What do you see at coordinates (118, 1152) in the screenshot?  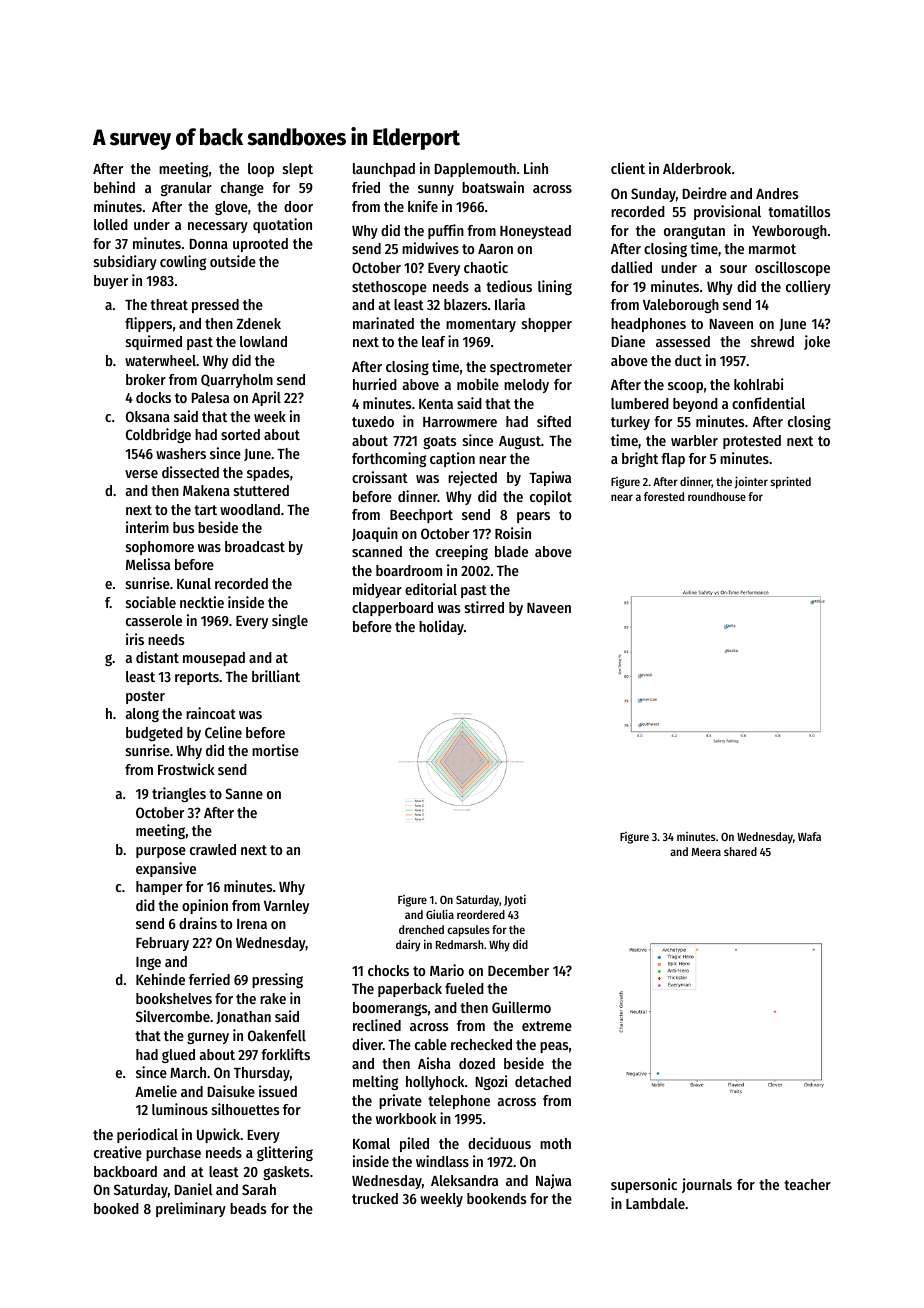 I see `creative` at bounding box center [118, 1152].
